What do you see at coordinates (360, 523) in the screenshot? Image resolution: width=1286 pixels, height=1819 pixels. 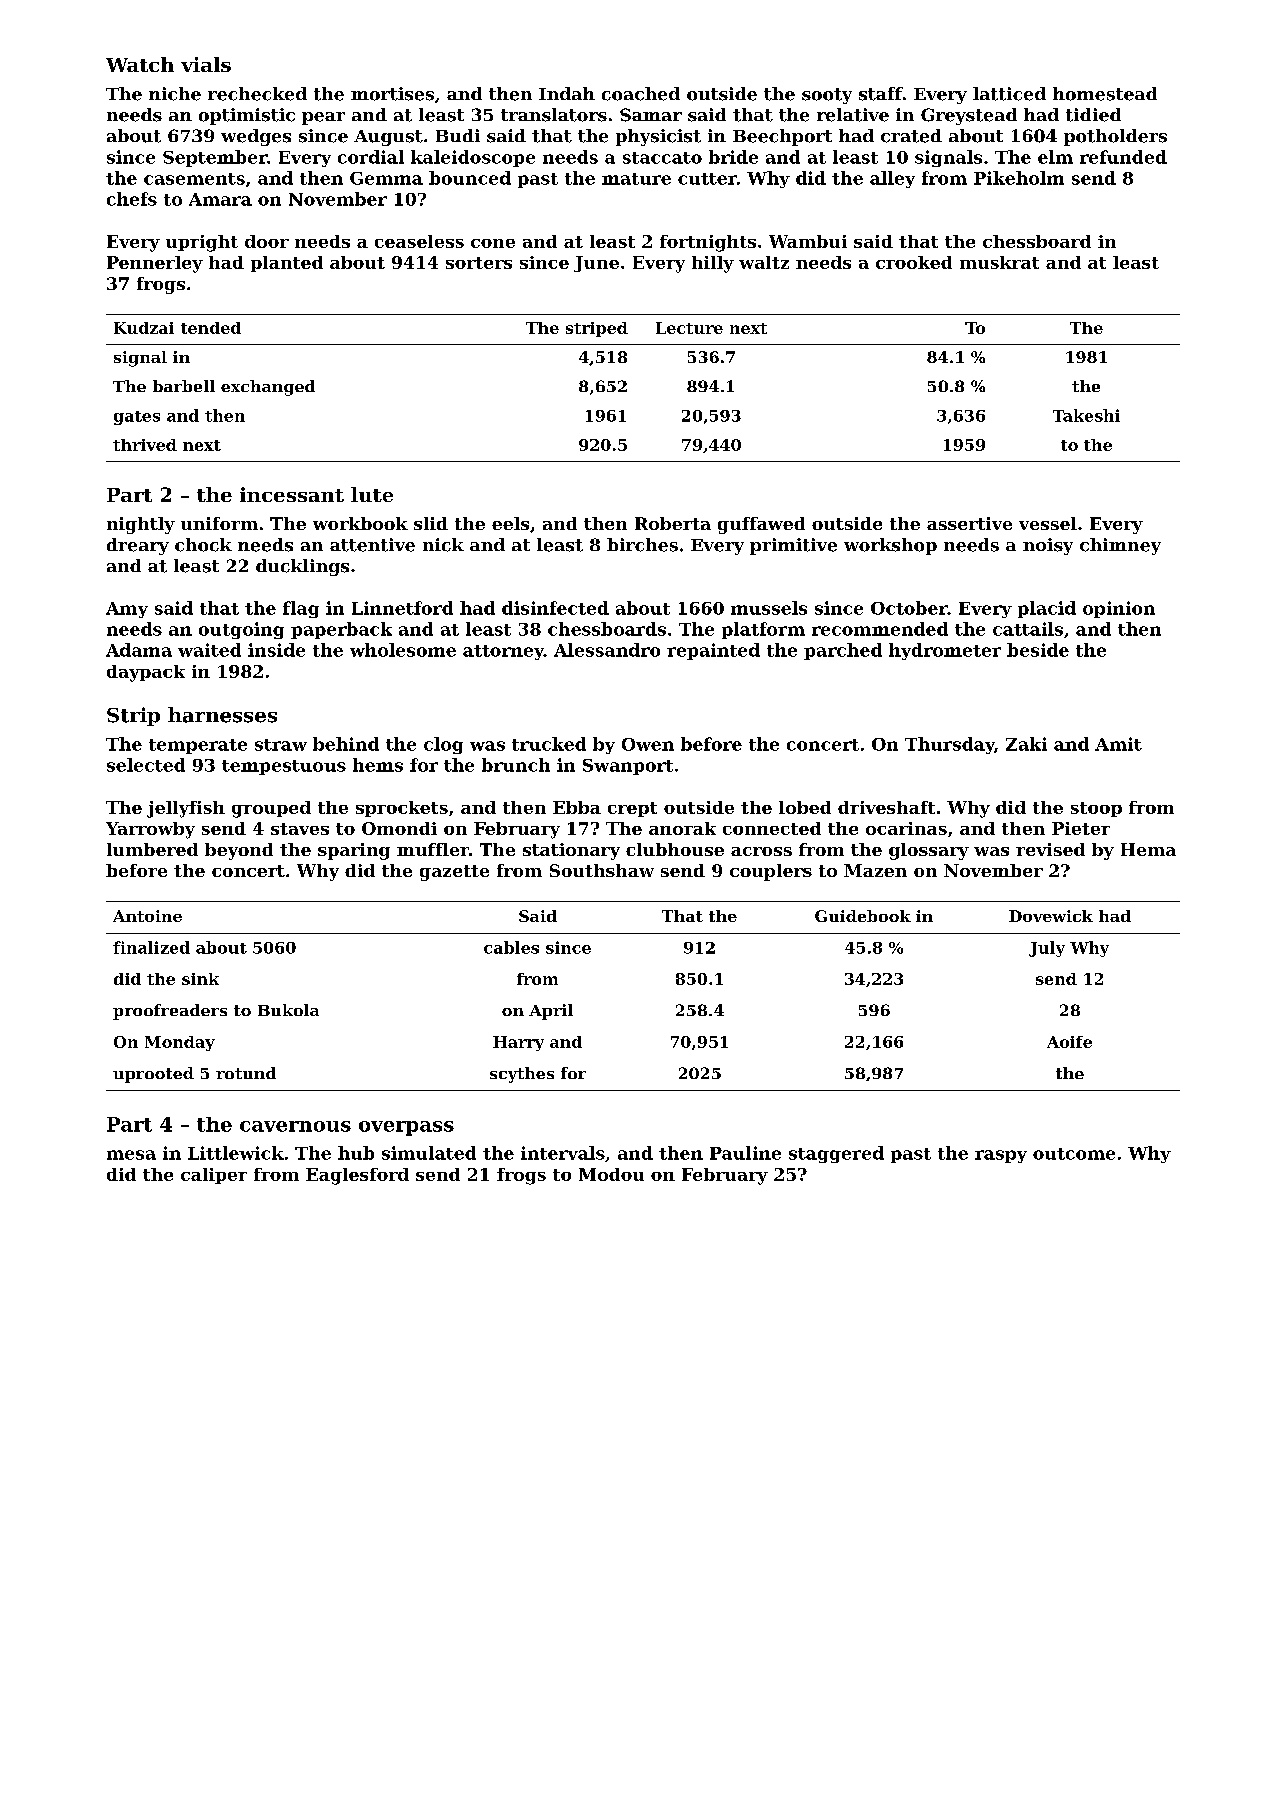 I see `workbook` at bounding box center [360, 523].
